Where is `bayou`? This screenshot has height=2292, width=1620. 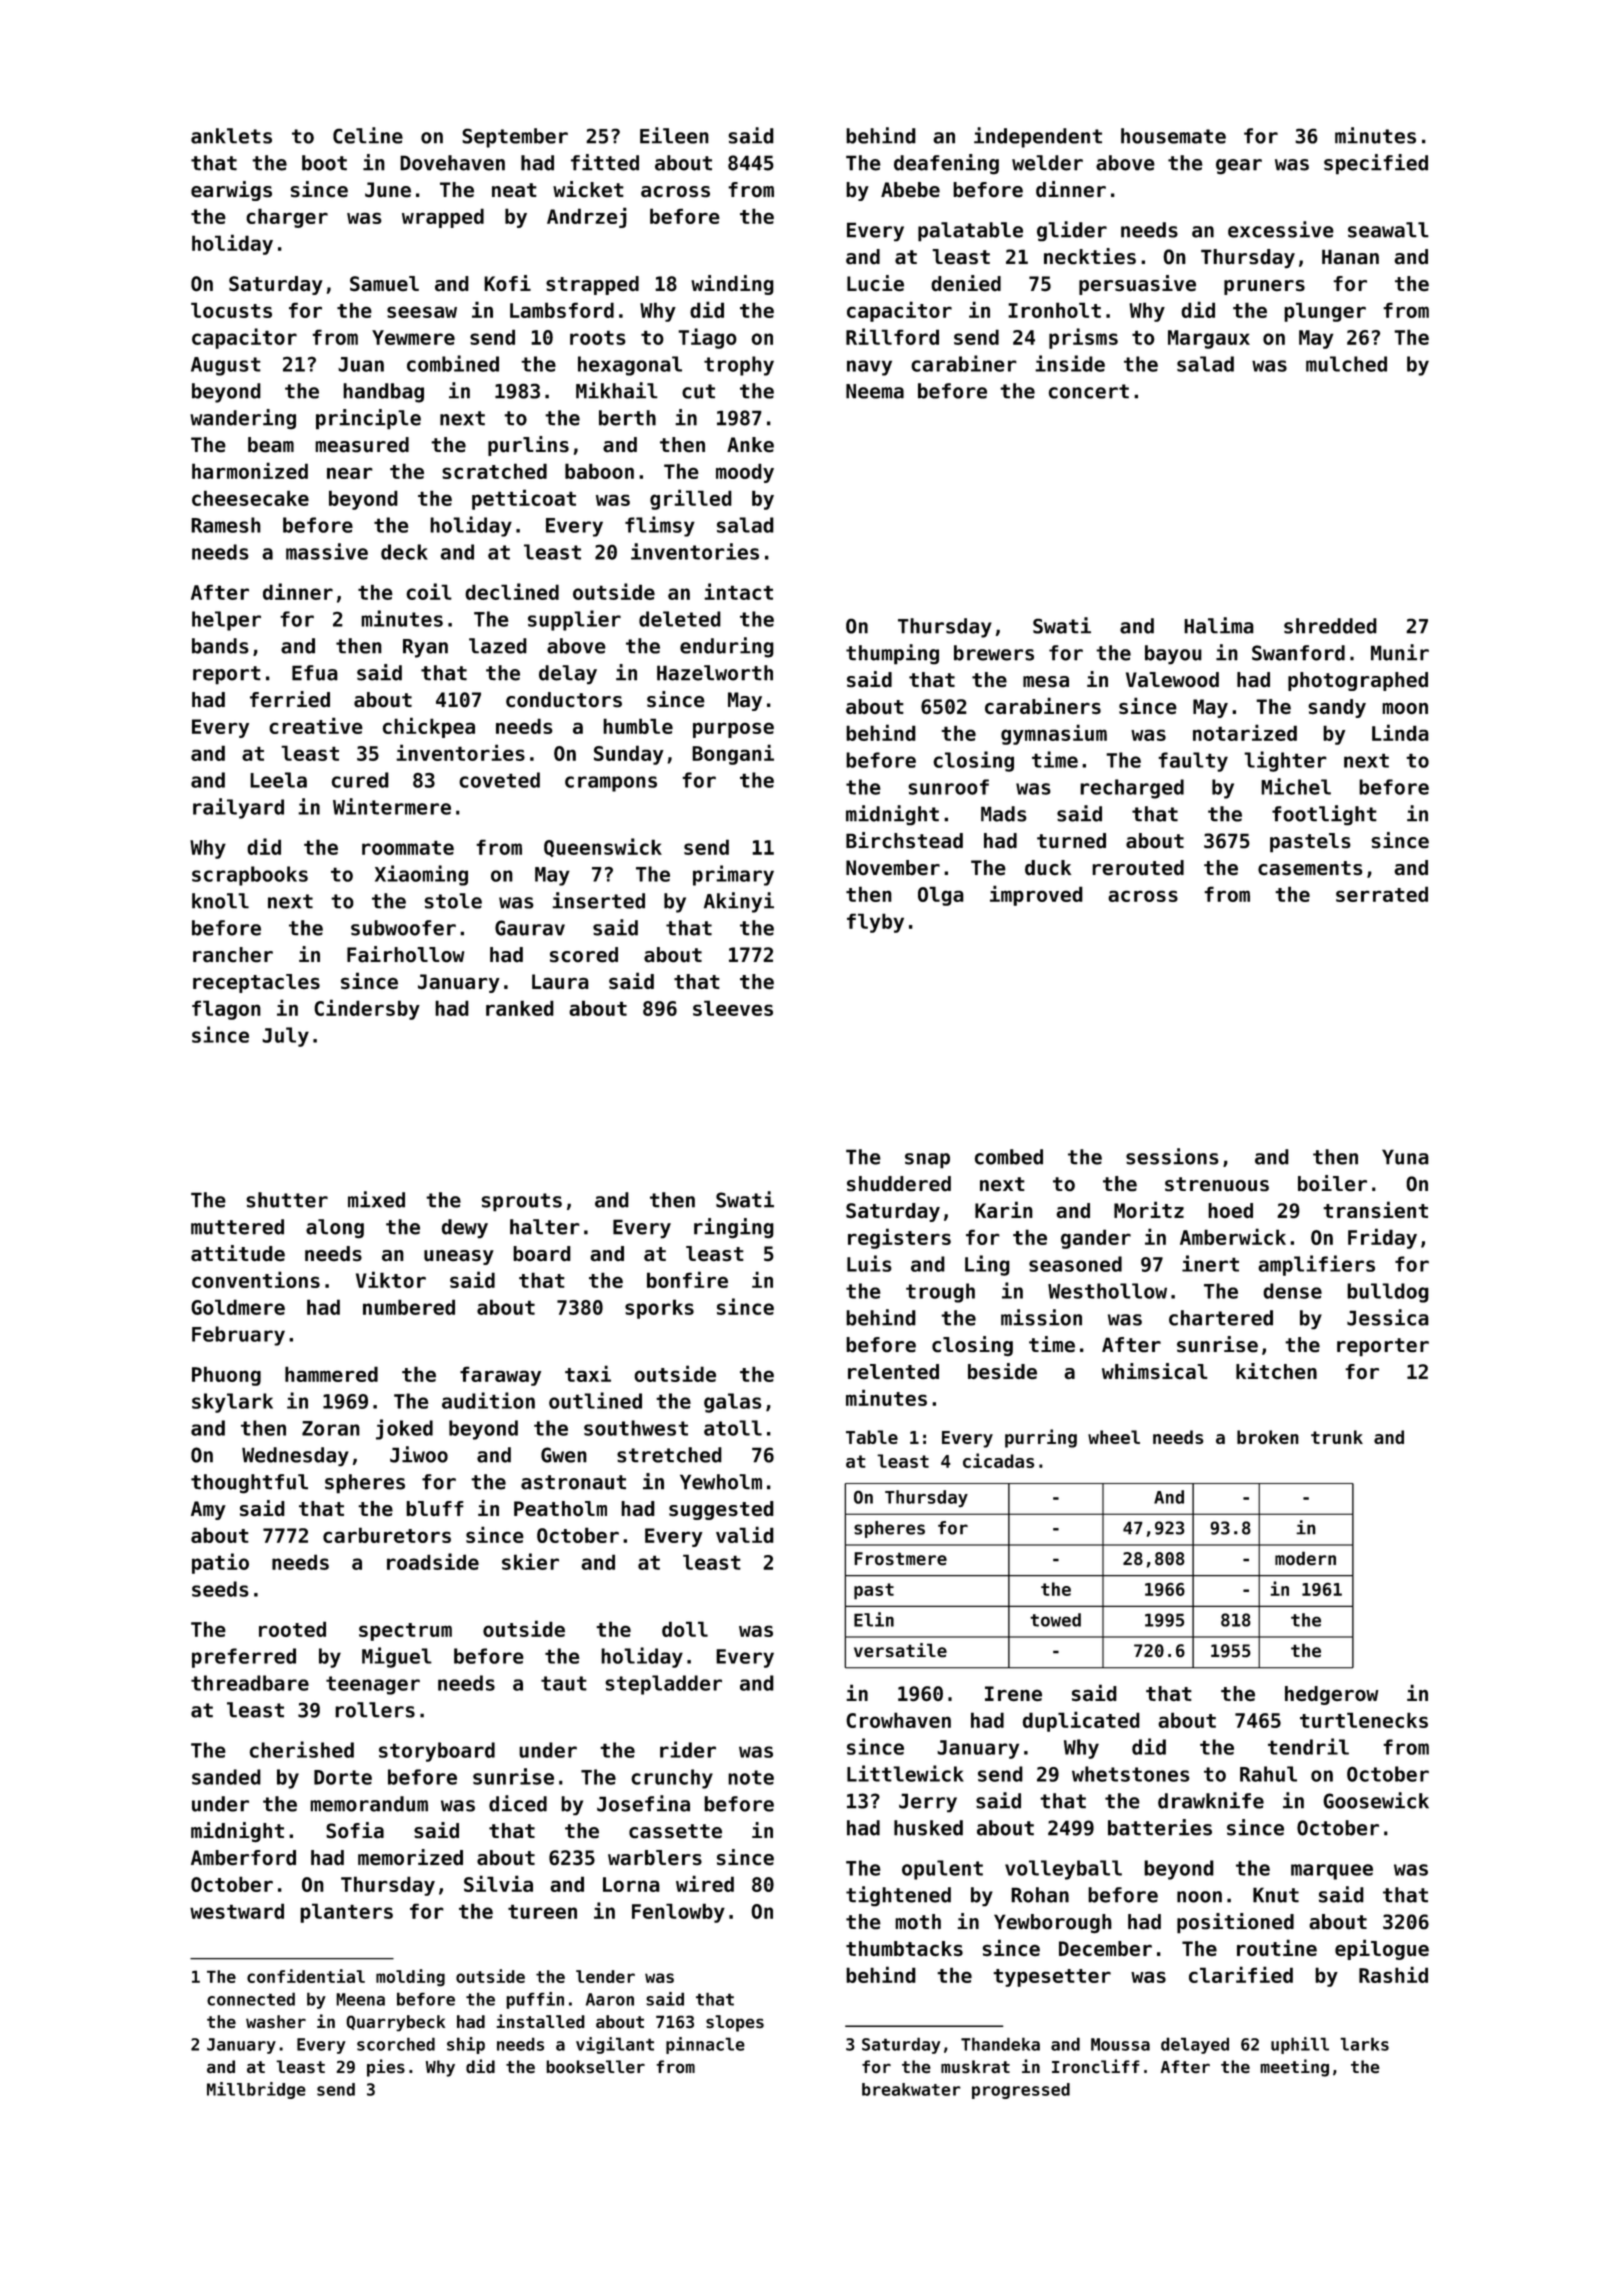
bayou is located at coordinates (1173, 655).
